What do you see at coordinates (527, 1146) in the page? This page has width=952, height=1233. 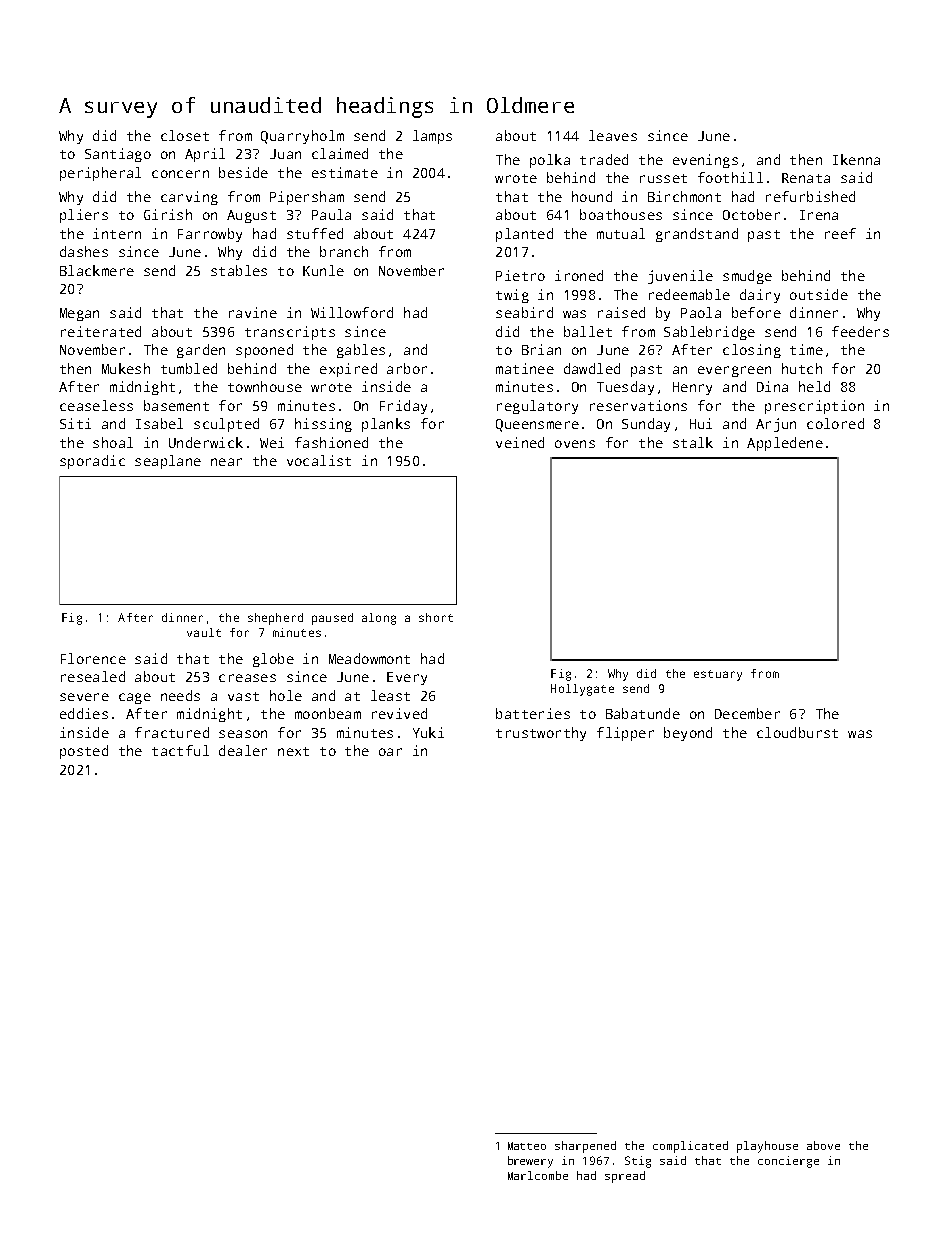 I see `Matteo` at bounding box center [527, 1146].
